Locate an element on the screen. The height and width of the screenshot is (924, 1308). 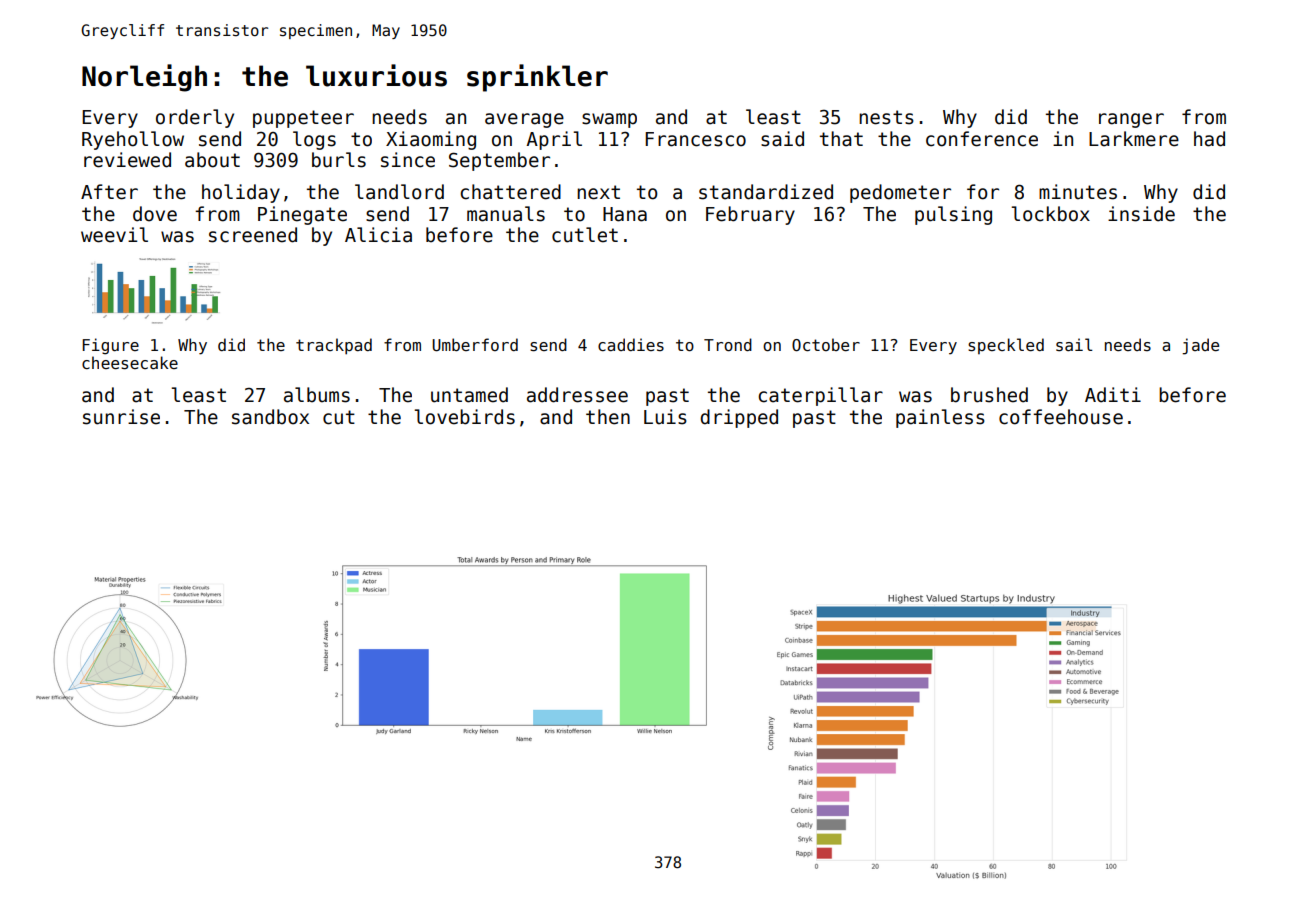
standardized is located at coordinates (766, 192).
